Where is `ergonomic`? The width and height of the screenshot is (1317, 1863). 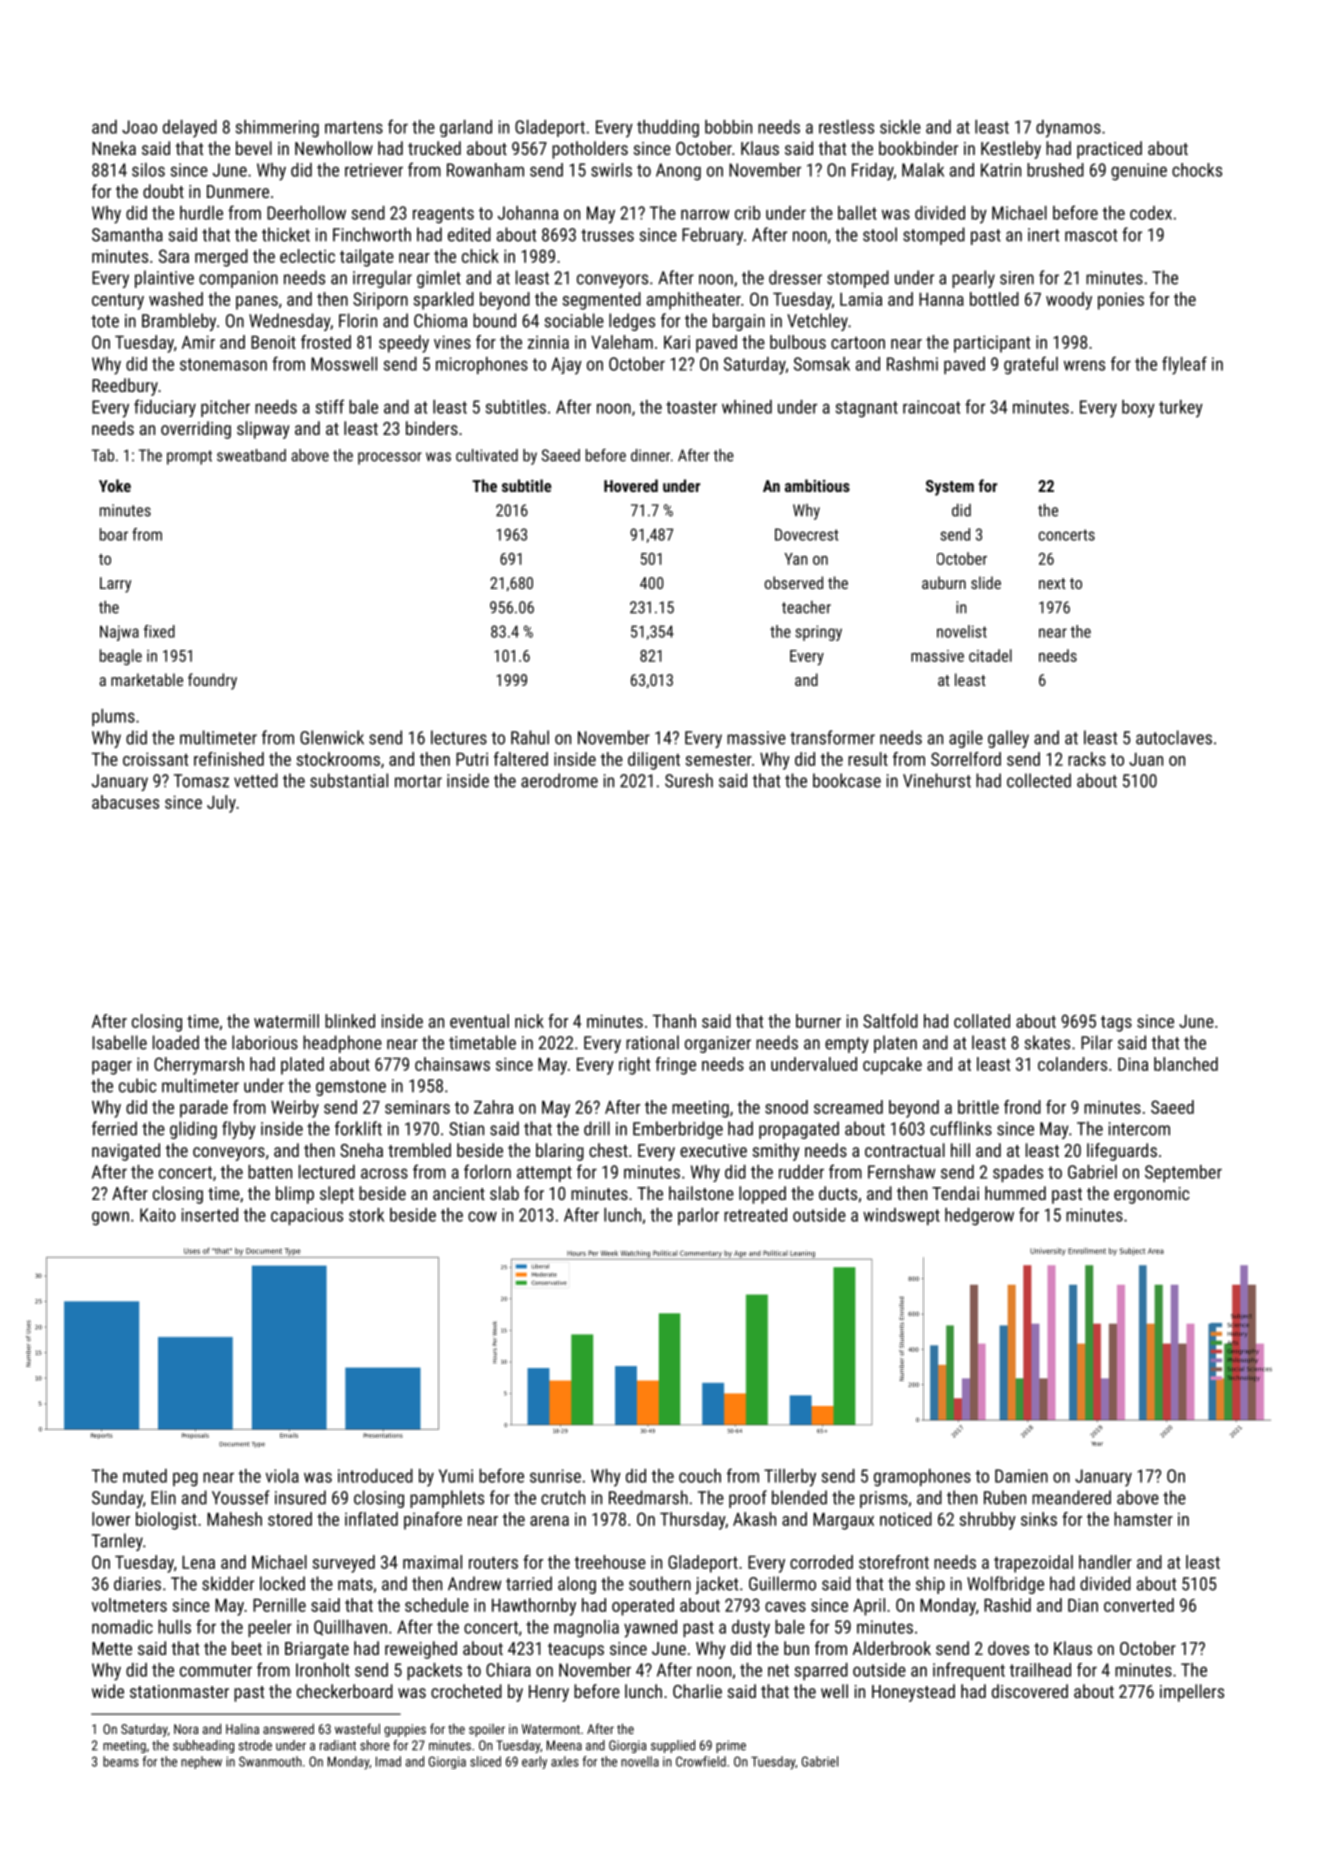 ergonomic is located at coordinates (1151, 1195).
